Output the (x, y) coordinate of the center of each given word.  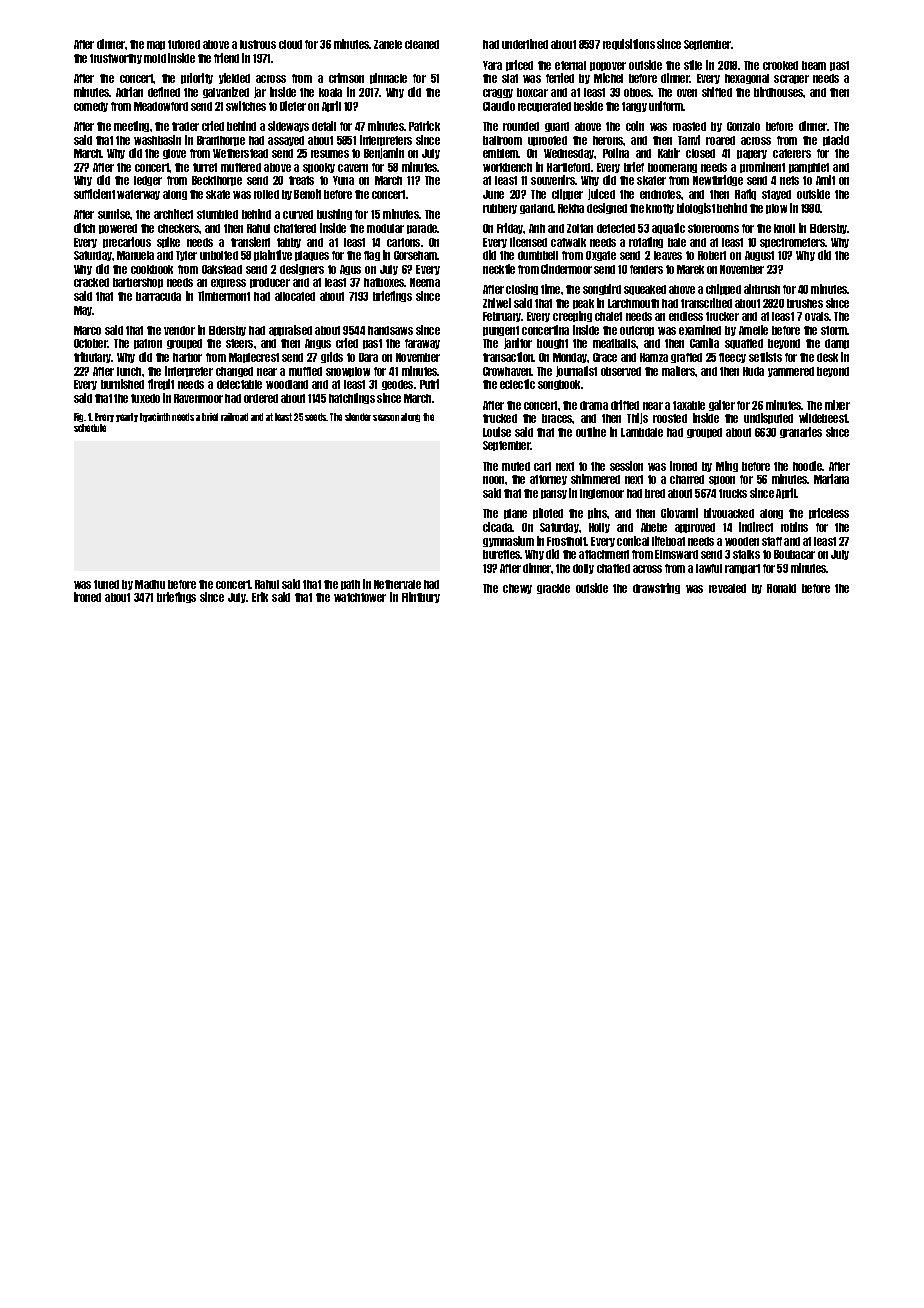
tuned (106, 584)
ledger (148, 181)
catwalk (568, 242)
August (759, 256)
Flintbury (421, 597)
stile (693, 65)
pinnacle (388, 78)
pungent (501, 331)
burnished (122, 384)
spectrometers (793, 243)
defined (164, 92)
